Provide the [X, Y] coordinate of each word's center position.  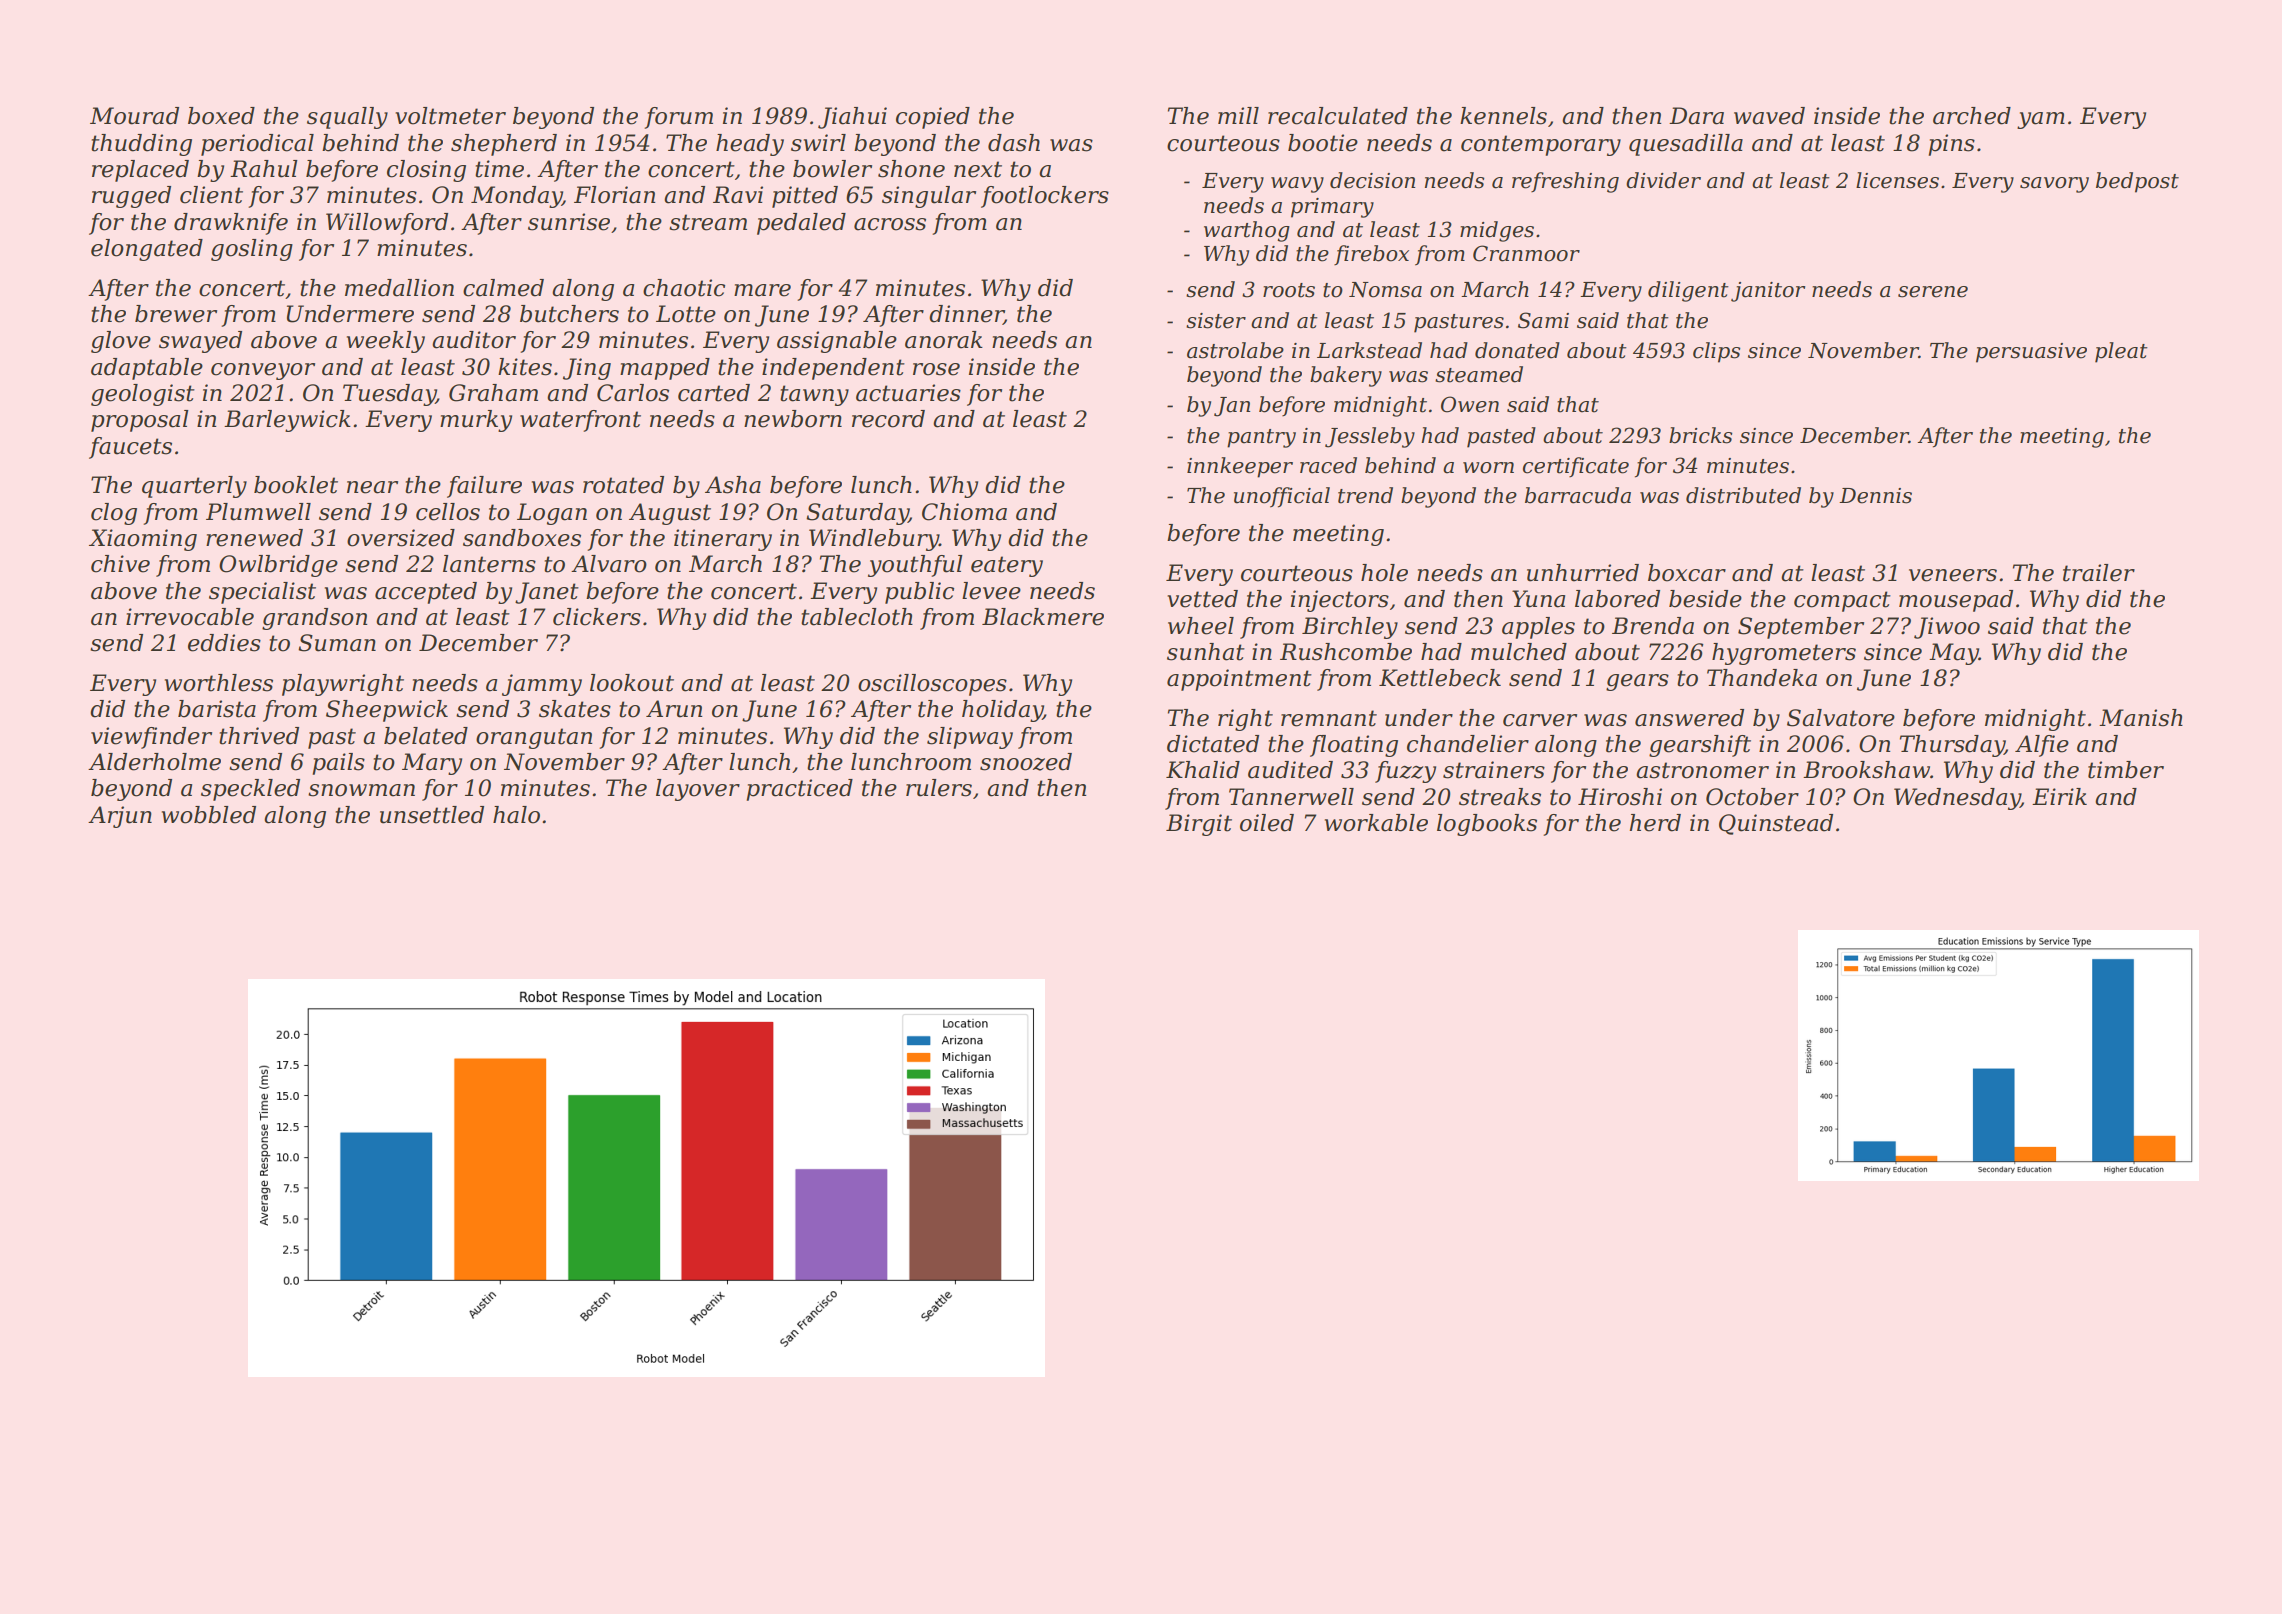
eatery [1007, 566]
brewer [176, 314]
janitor [1768, 292]
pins [1952, 145]
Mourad [134, 116]
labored [1617, 599]
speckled [250, 790]
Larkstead [1369, 350]
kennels [1503, 116]
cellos [448, 512]
